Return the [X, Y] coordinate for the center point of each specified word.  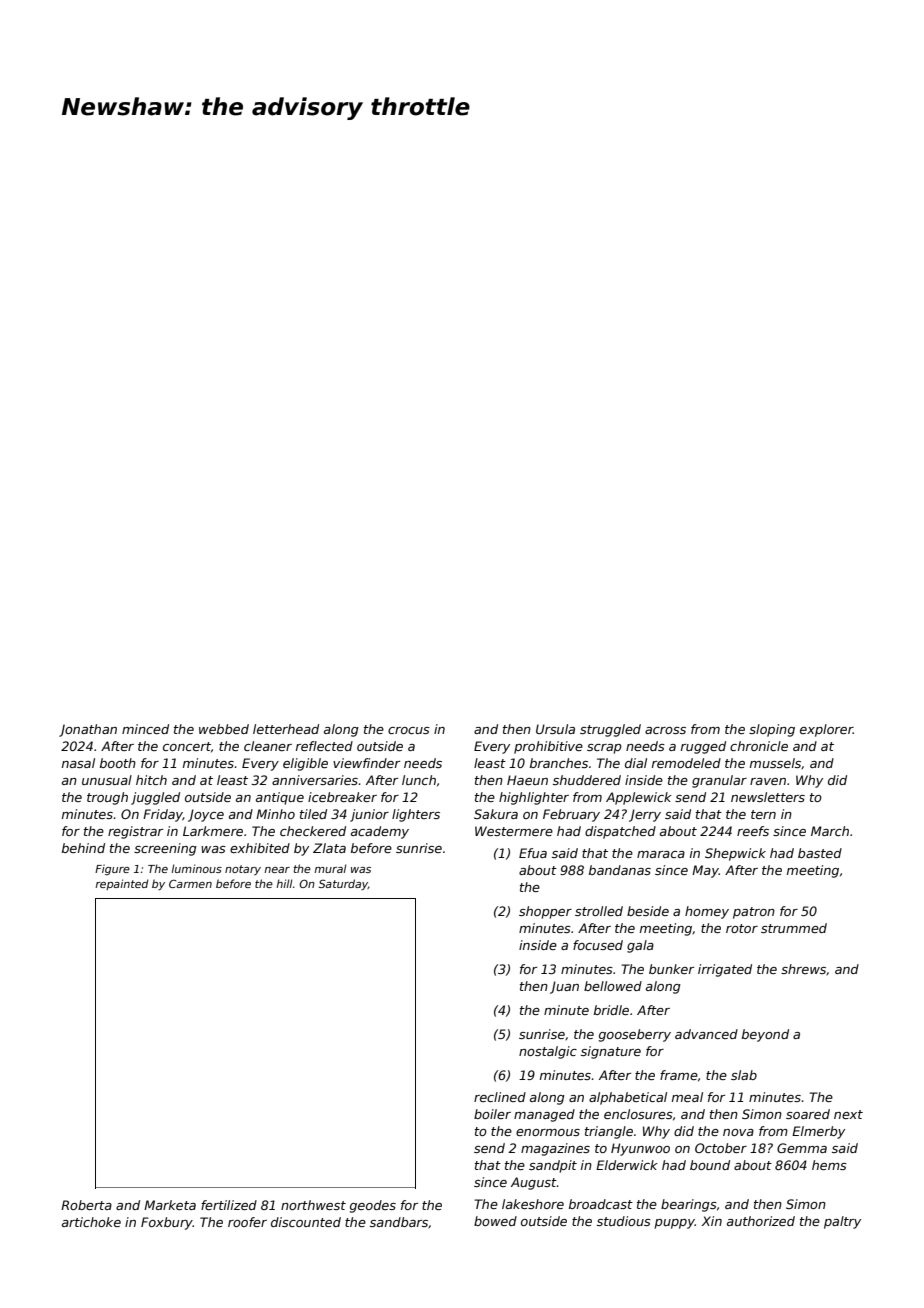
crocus [409, 730]
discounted [306, 1222]
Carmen [190, 884]
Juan [564, 987]
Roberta [86, 1205]
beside [648, 911]
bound [710, 1165]
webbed [224, 729]
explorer [826, 730]
